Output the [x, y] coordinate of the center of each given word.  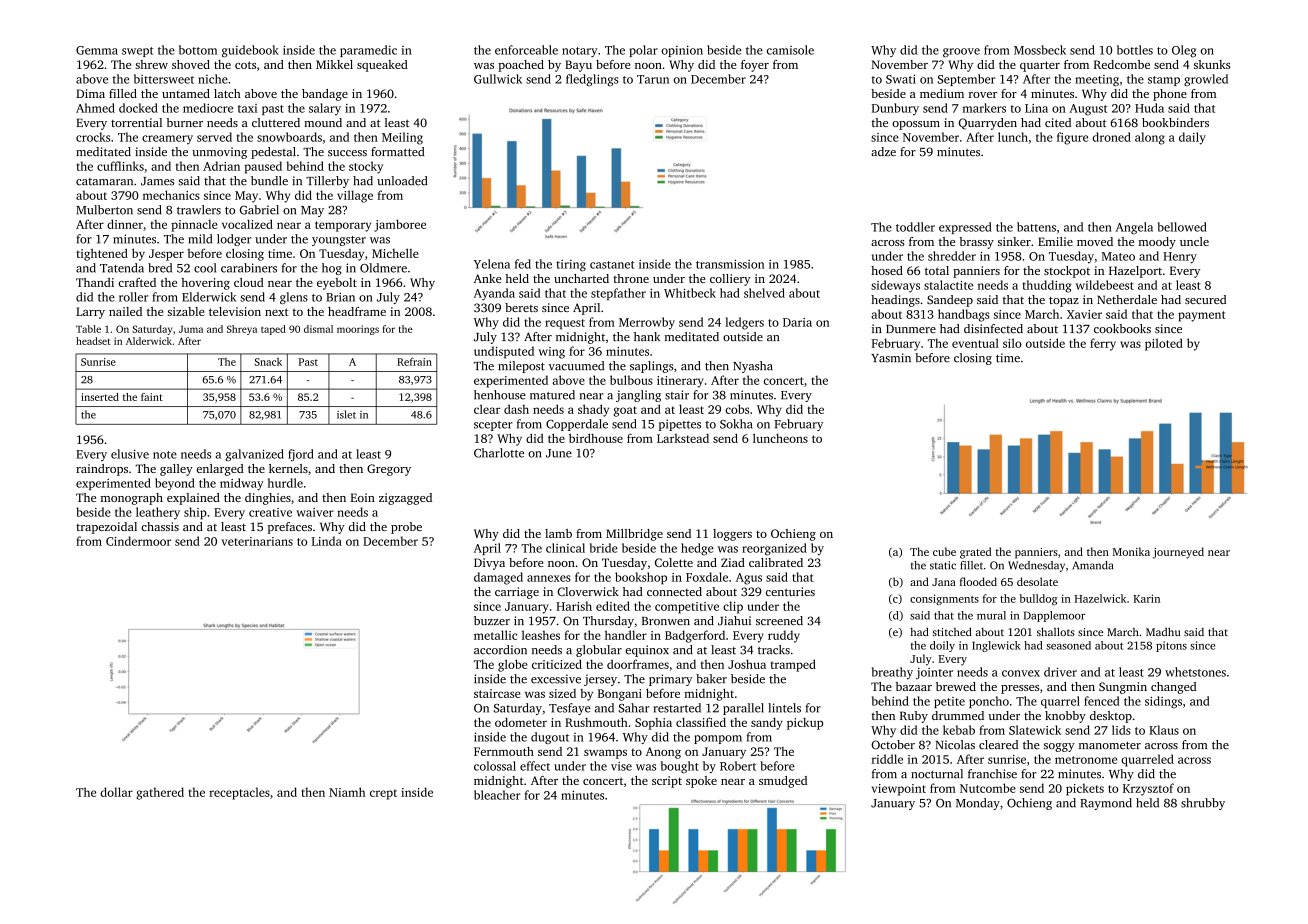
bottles [1135, 50]
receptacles [239, 793]
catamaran [104, 182]
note [165, 455]
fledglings [592, 80]
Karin [1146, 598]
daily [1192, 138]
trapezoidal [106, 528]
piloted [1164, 344]
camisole [790, 50]
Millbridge [634, 535]
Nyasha [753, 367]
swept [138, 52]
